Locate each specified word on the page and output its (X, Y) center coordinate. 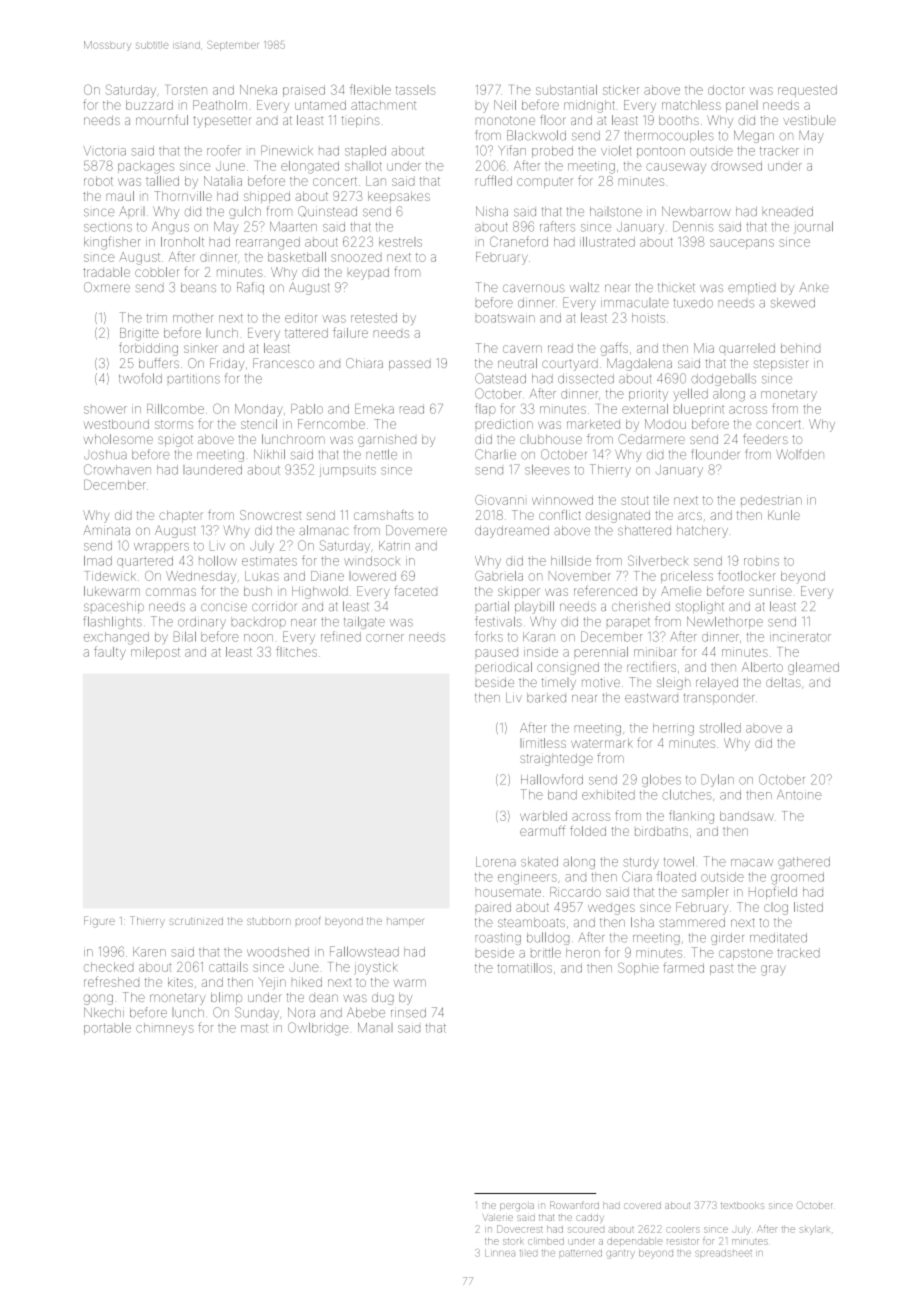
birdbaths (661, 831)
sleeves (547, 469)
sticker (621, 90)
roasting (498, 939)
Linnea (500, 1253)
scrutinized (196, 921)
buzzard (149, 105)
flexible (370, 89)
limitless (543, 743)
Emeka (374, 409)
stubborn (269, 921)
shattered (644, 531)
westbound (116, 424)
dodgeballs (723, 380)
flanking (691, 817)
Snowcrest (270, 515)
